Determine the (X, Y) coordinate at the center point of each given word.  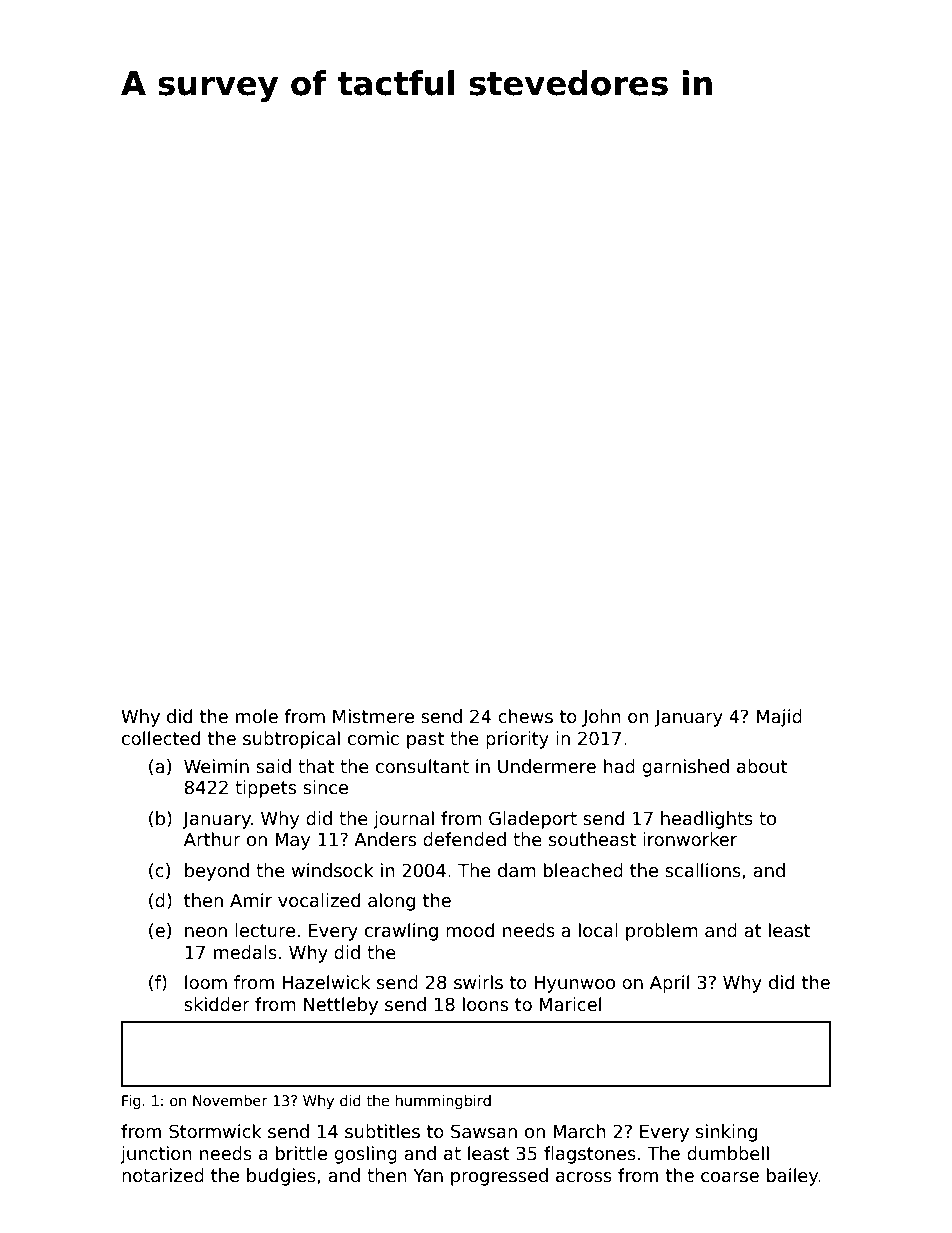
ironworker (690, 839)
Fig (131, 1102)
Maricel (570, 1004)
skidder (217, 1004)
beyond (217, 872)
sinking (726, 1133)
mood (470, 930)
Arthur (212, 839)
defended (464, 839)
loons (485, 1004)
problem (662, 932)
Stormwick (215, 1131)
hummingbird (443, 1102)
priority (517, 740)
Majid (779, 718)
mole (257, 716)
